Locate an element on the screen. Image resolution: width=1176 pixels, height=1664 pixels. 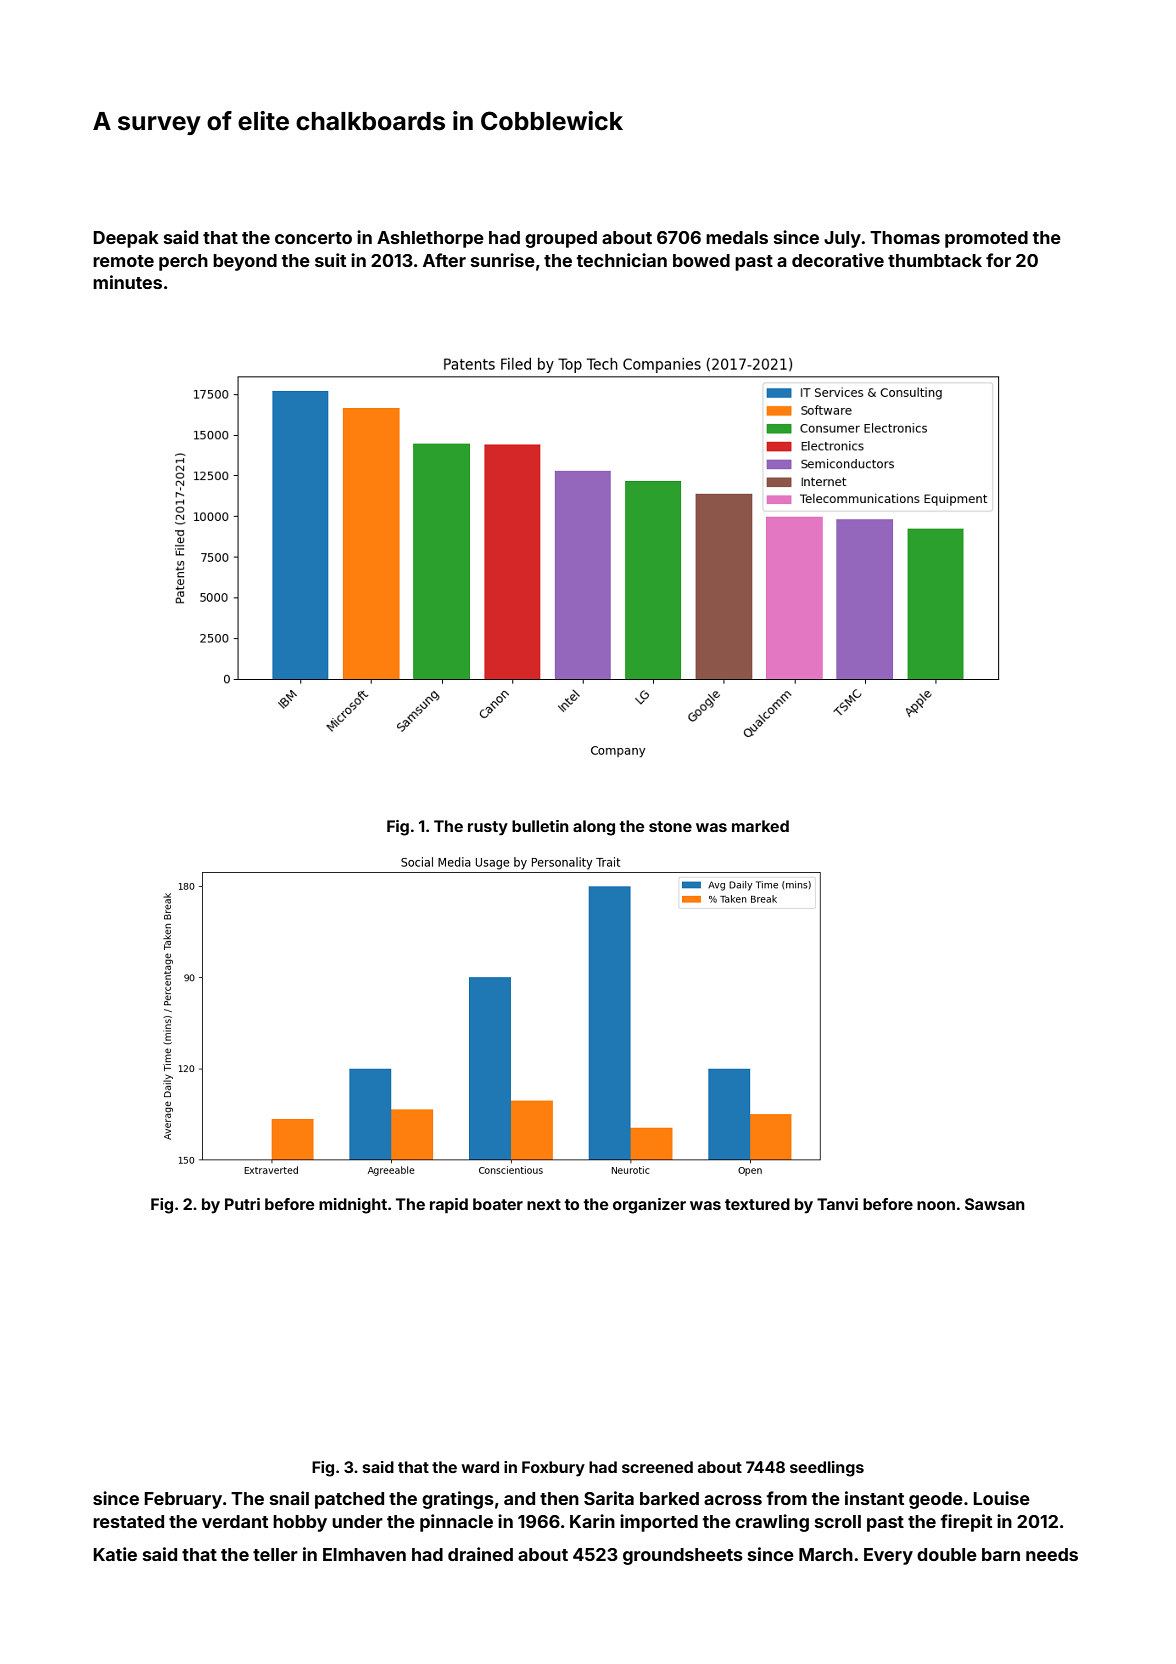
needs is located at coordinates (1052, 1554).
